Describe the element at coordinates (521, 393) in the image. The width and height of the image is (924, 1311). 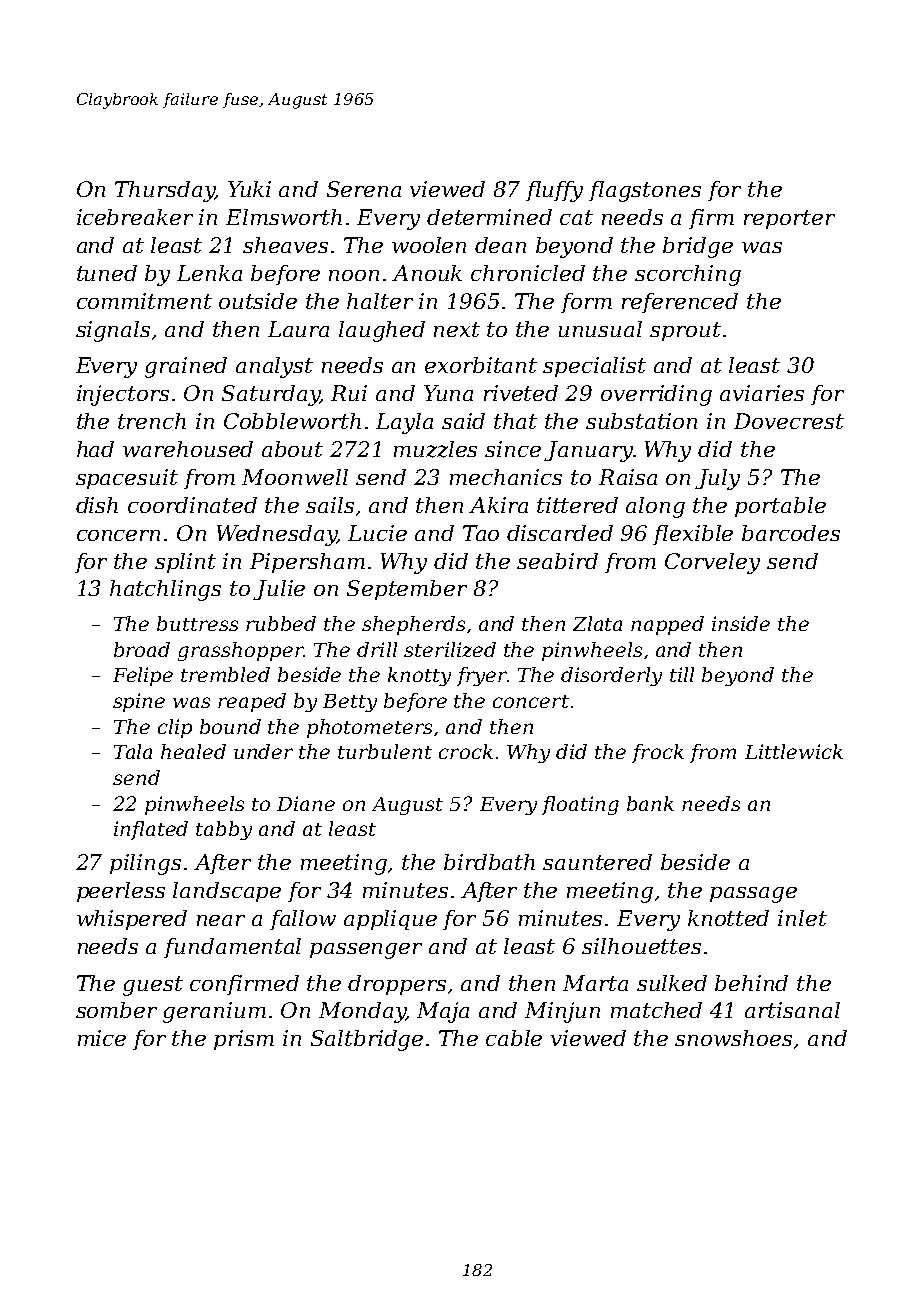
I see `riveted` at that location.
